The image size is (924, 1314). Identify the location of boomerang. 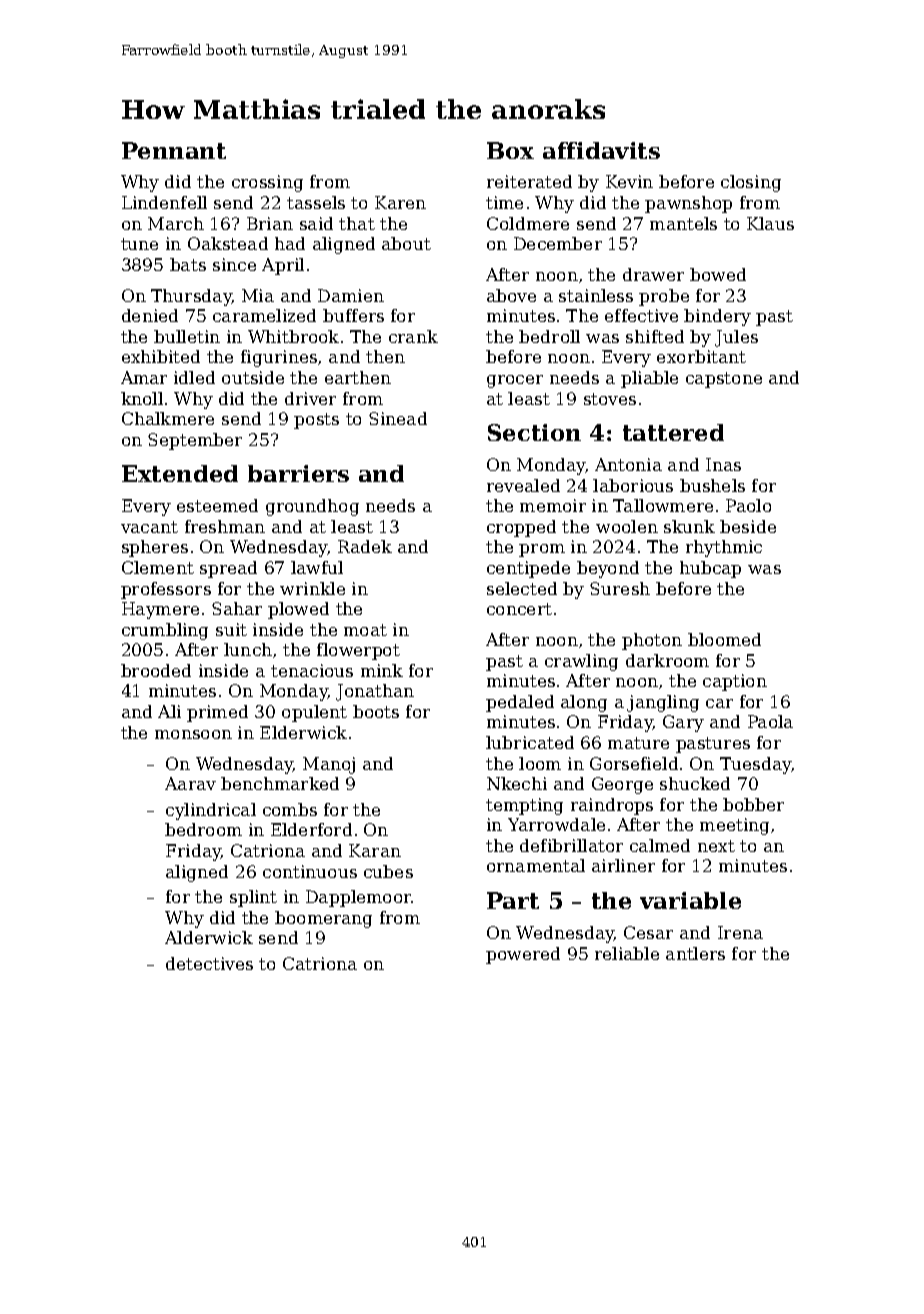
(323, 919).
